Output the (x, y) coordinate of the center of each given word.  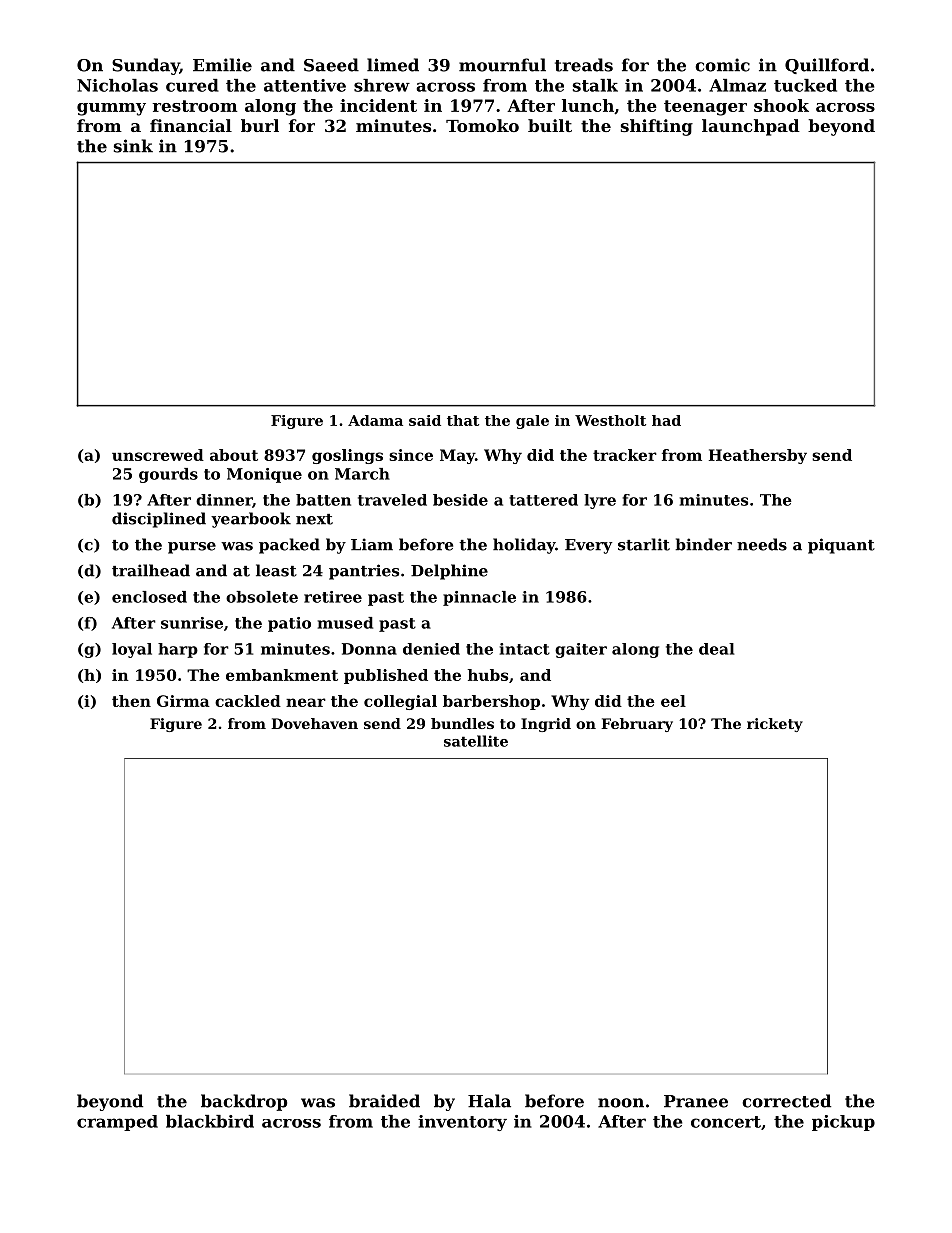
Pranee (696, 1101)
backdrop (244, 1102)
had (666, 420)
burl (260, 125)
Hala (489, 1101)
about (234, 455)
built (550, 125)
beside (460, 500)
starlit (644, 544)
